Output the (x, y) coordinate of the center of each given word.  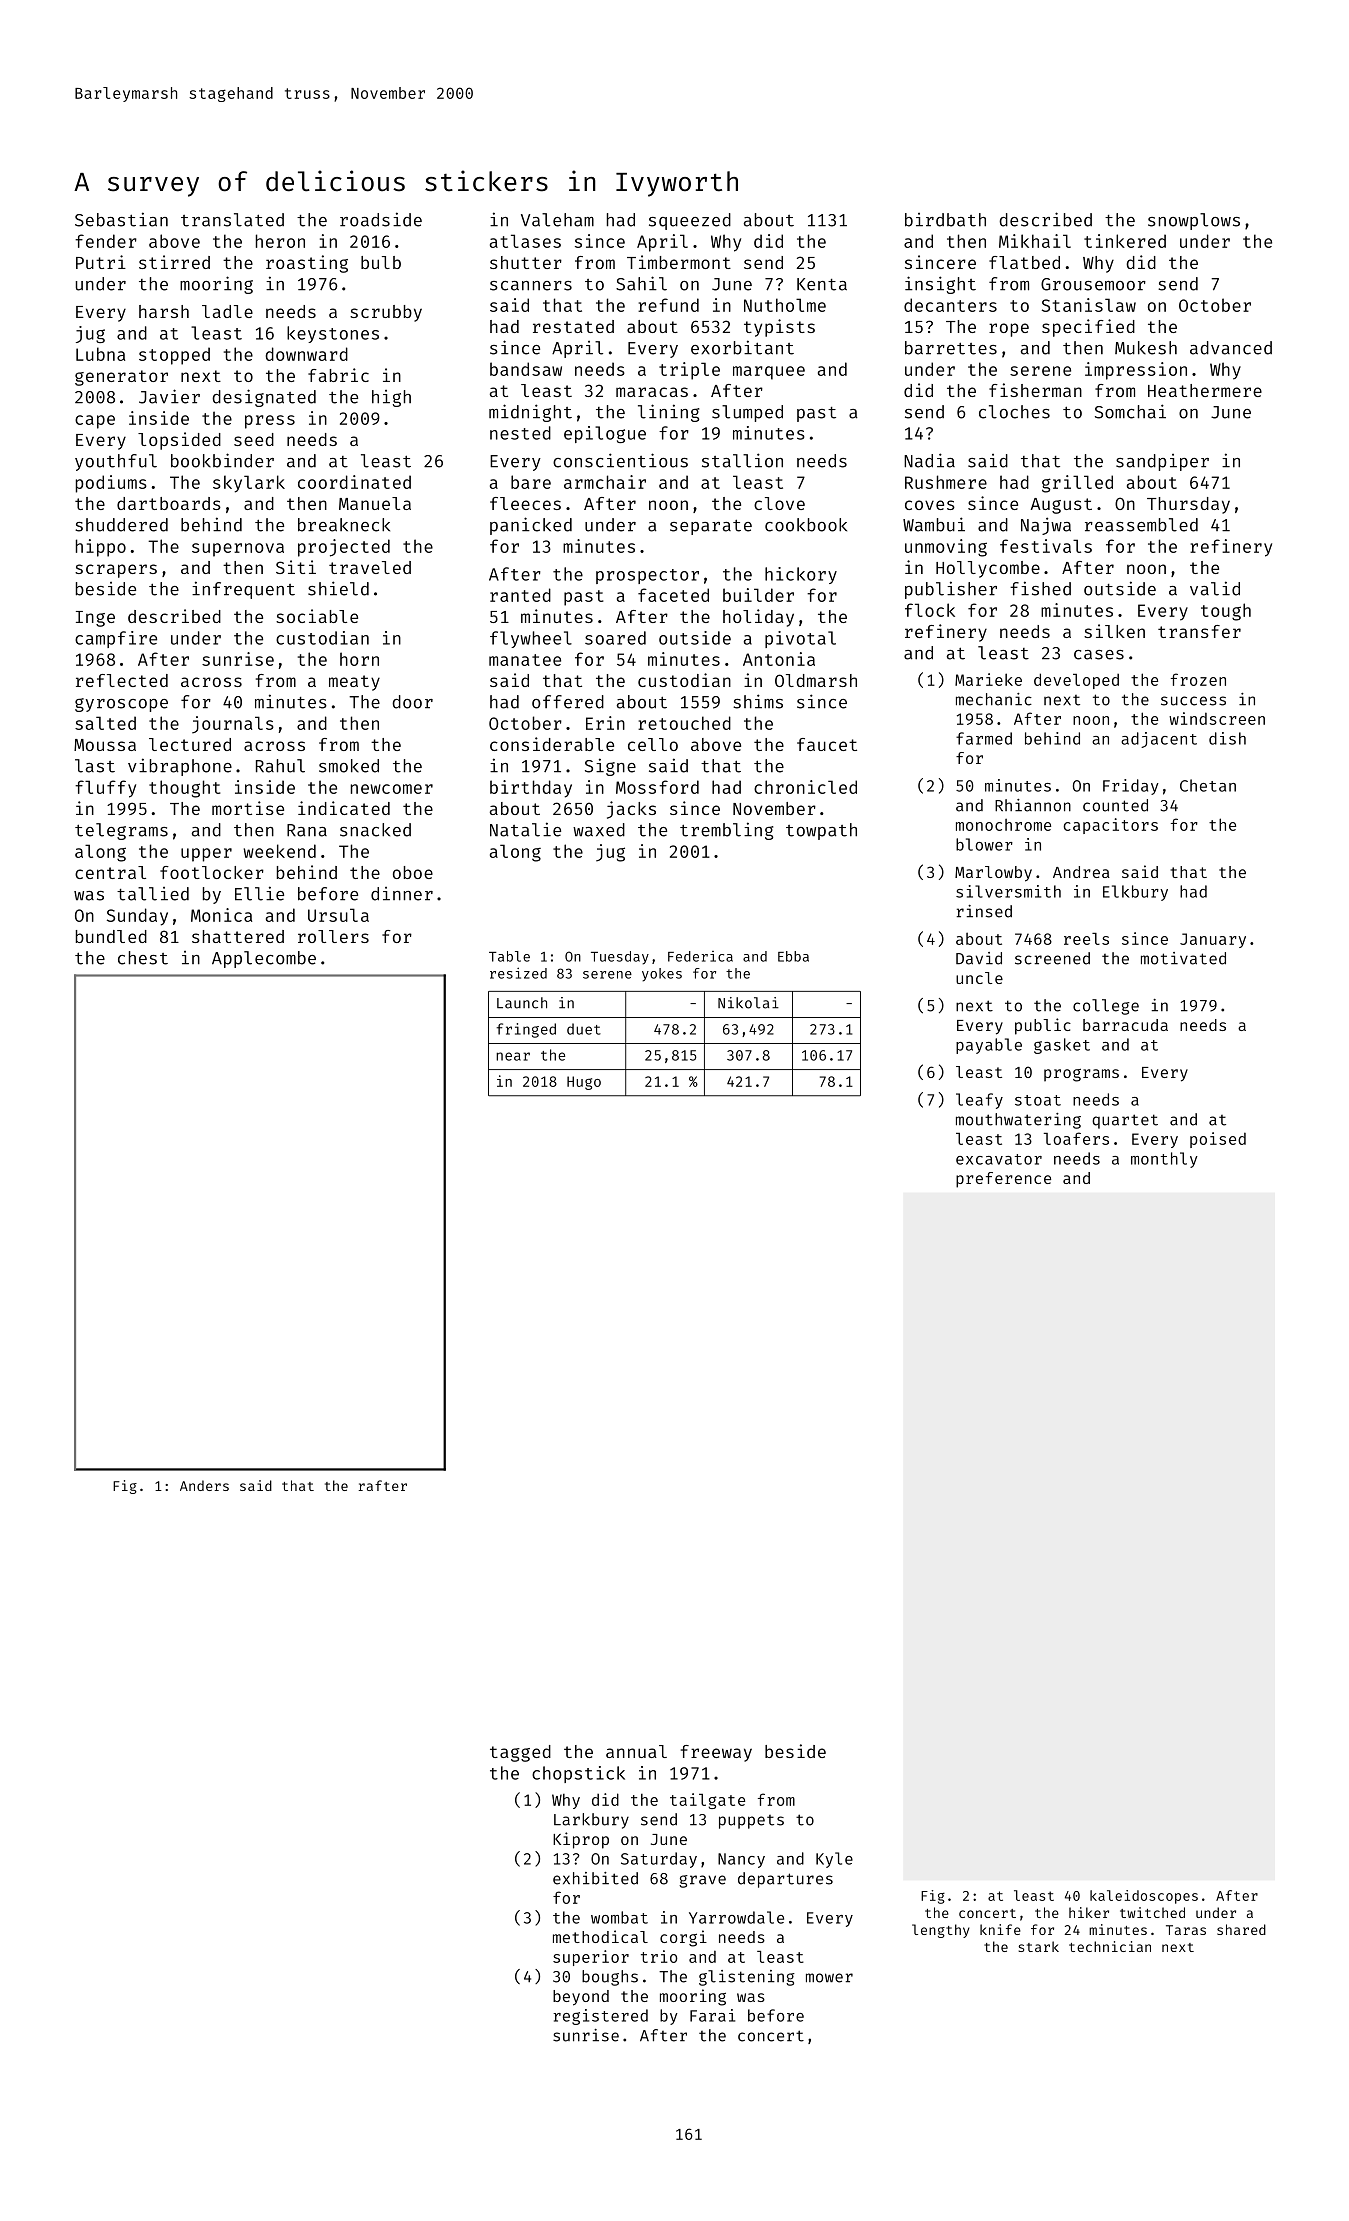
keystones (333, 334)
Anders (204, 1485)
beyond (581, 1998)
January (1213, 940)
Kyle (834, 1860)
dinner (402, 894)
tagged (520, 1753)
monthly (1164, 1160)
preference (1003, 1180)
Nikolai (748, 1003)
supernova (238, 550)
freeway (716, 1753)
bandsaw (526, 369)
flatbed (1024, 262)
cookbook (806, 525)
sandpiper (1162, 462)
